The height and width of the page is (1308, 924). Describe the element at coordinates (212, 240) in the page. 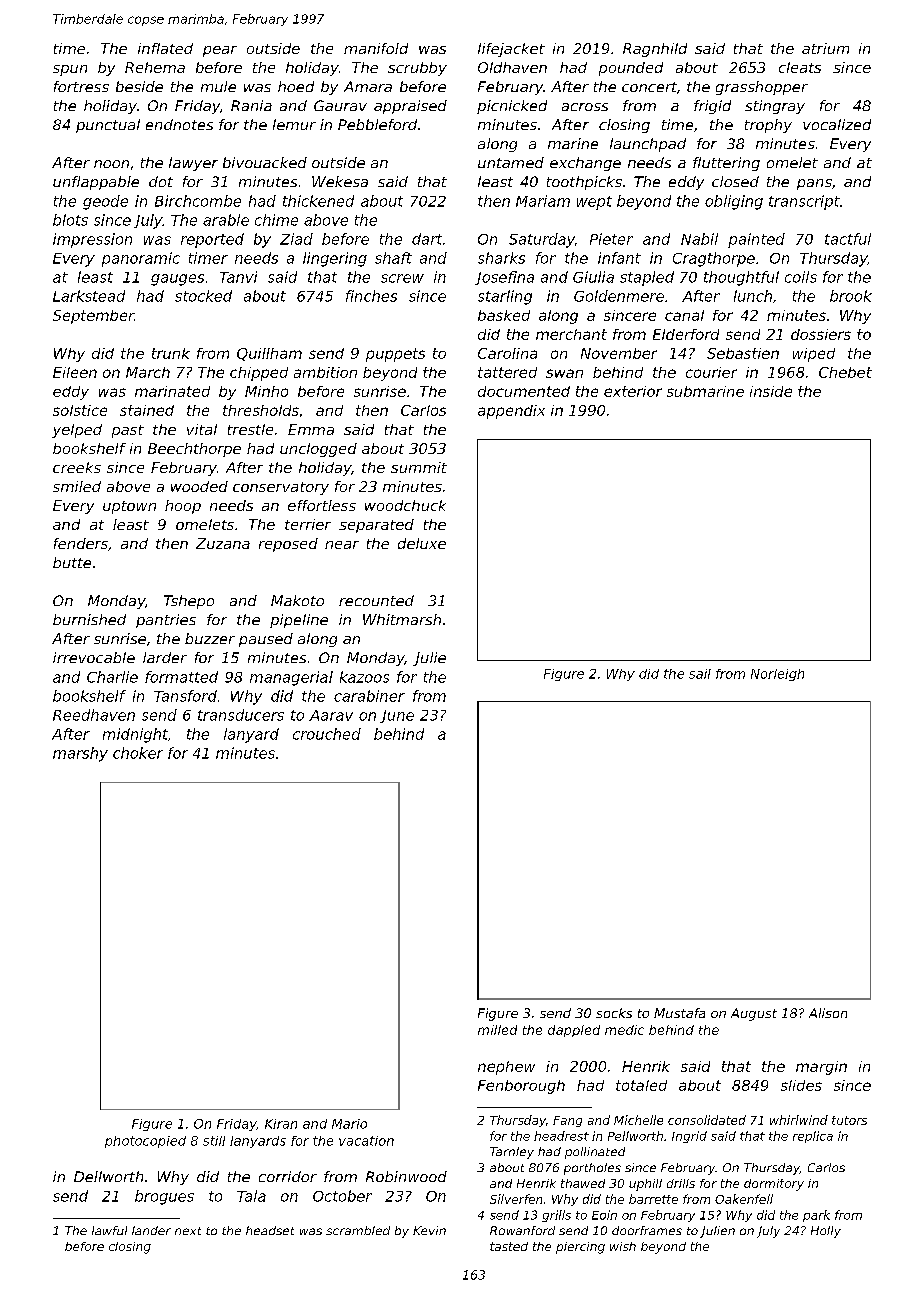

I see `reported` at that location.
